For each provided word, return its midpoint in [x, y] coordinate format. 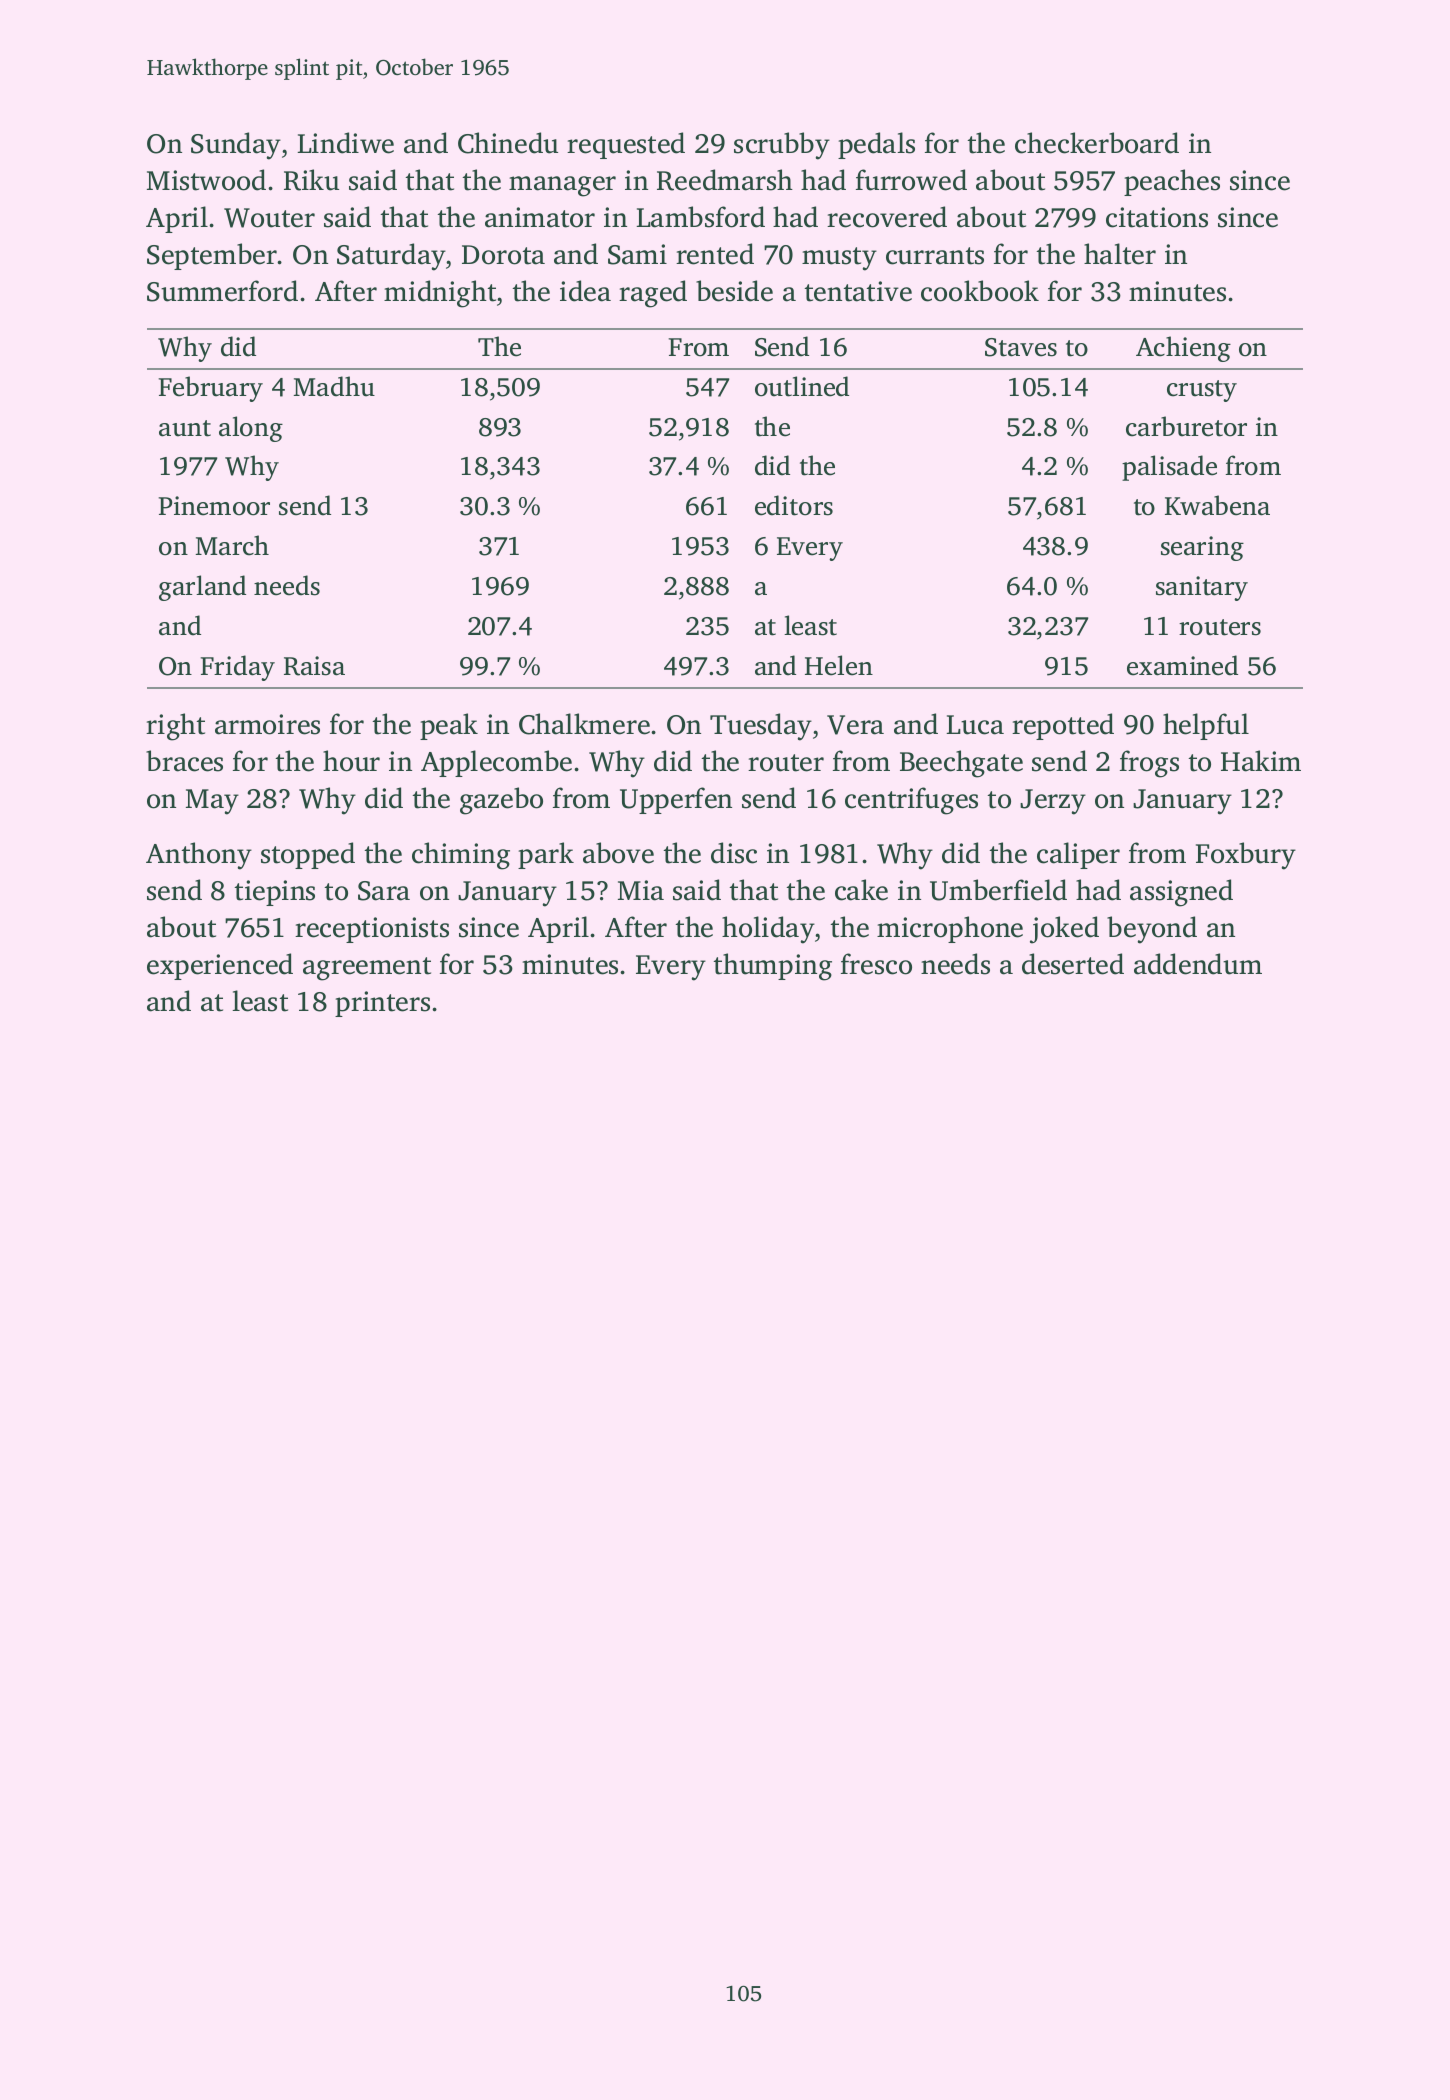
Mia [641, 890]
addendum [1198, 964]
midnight [440, 294]
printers [382, 1004]
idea [585, 291]
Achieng [1183, 349]
